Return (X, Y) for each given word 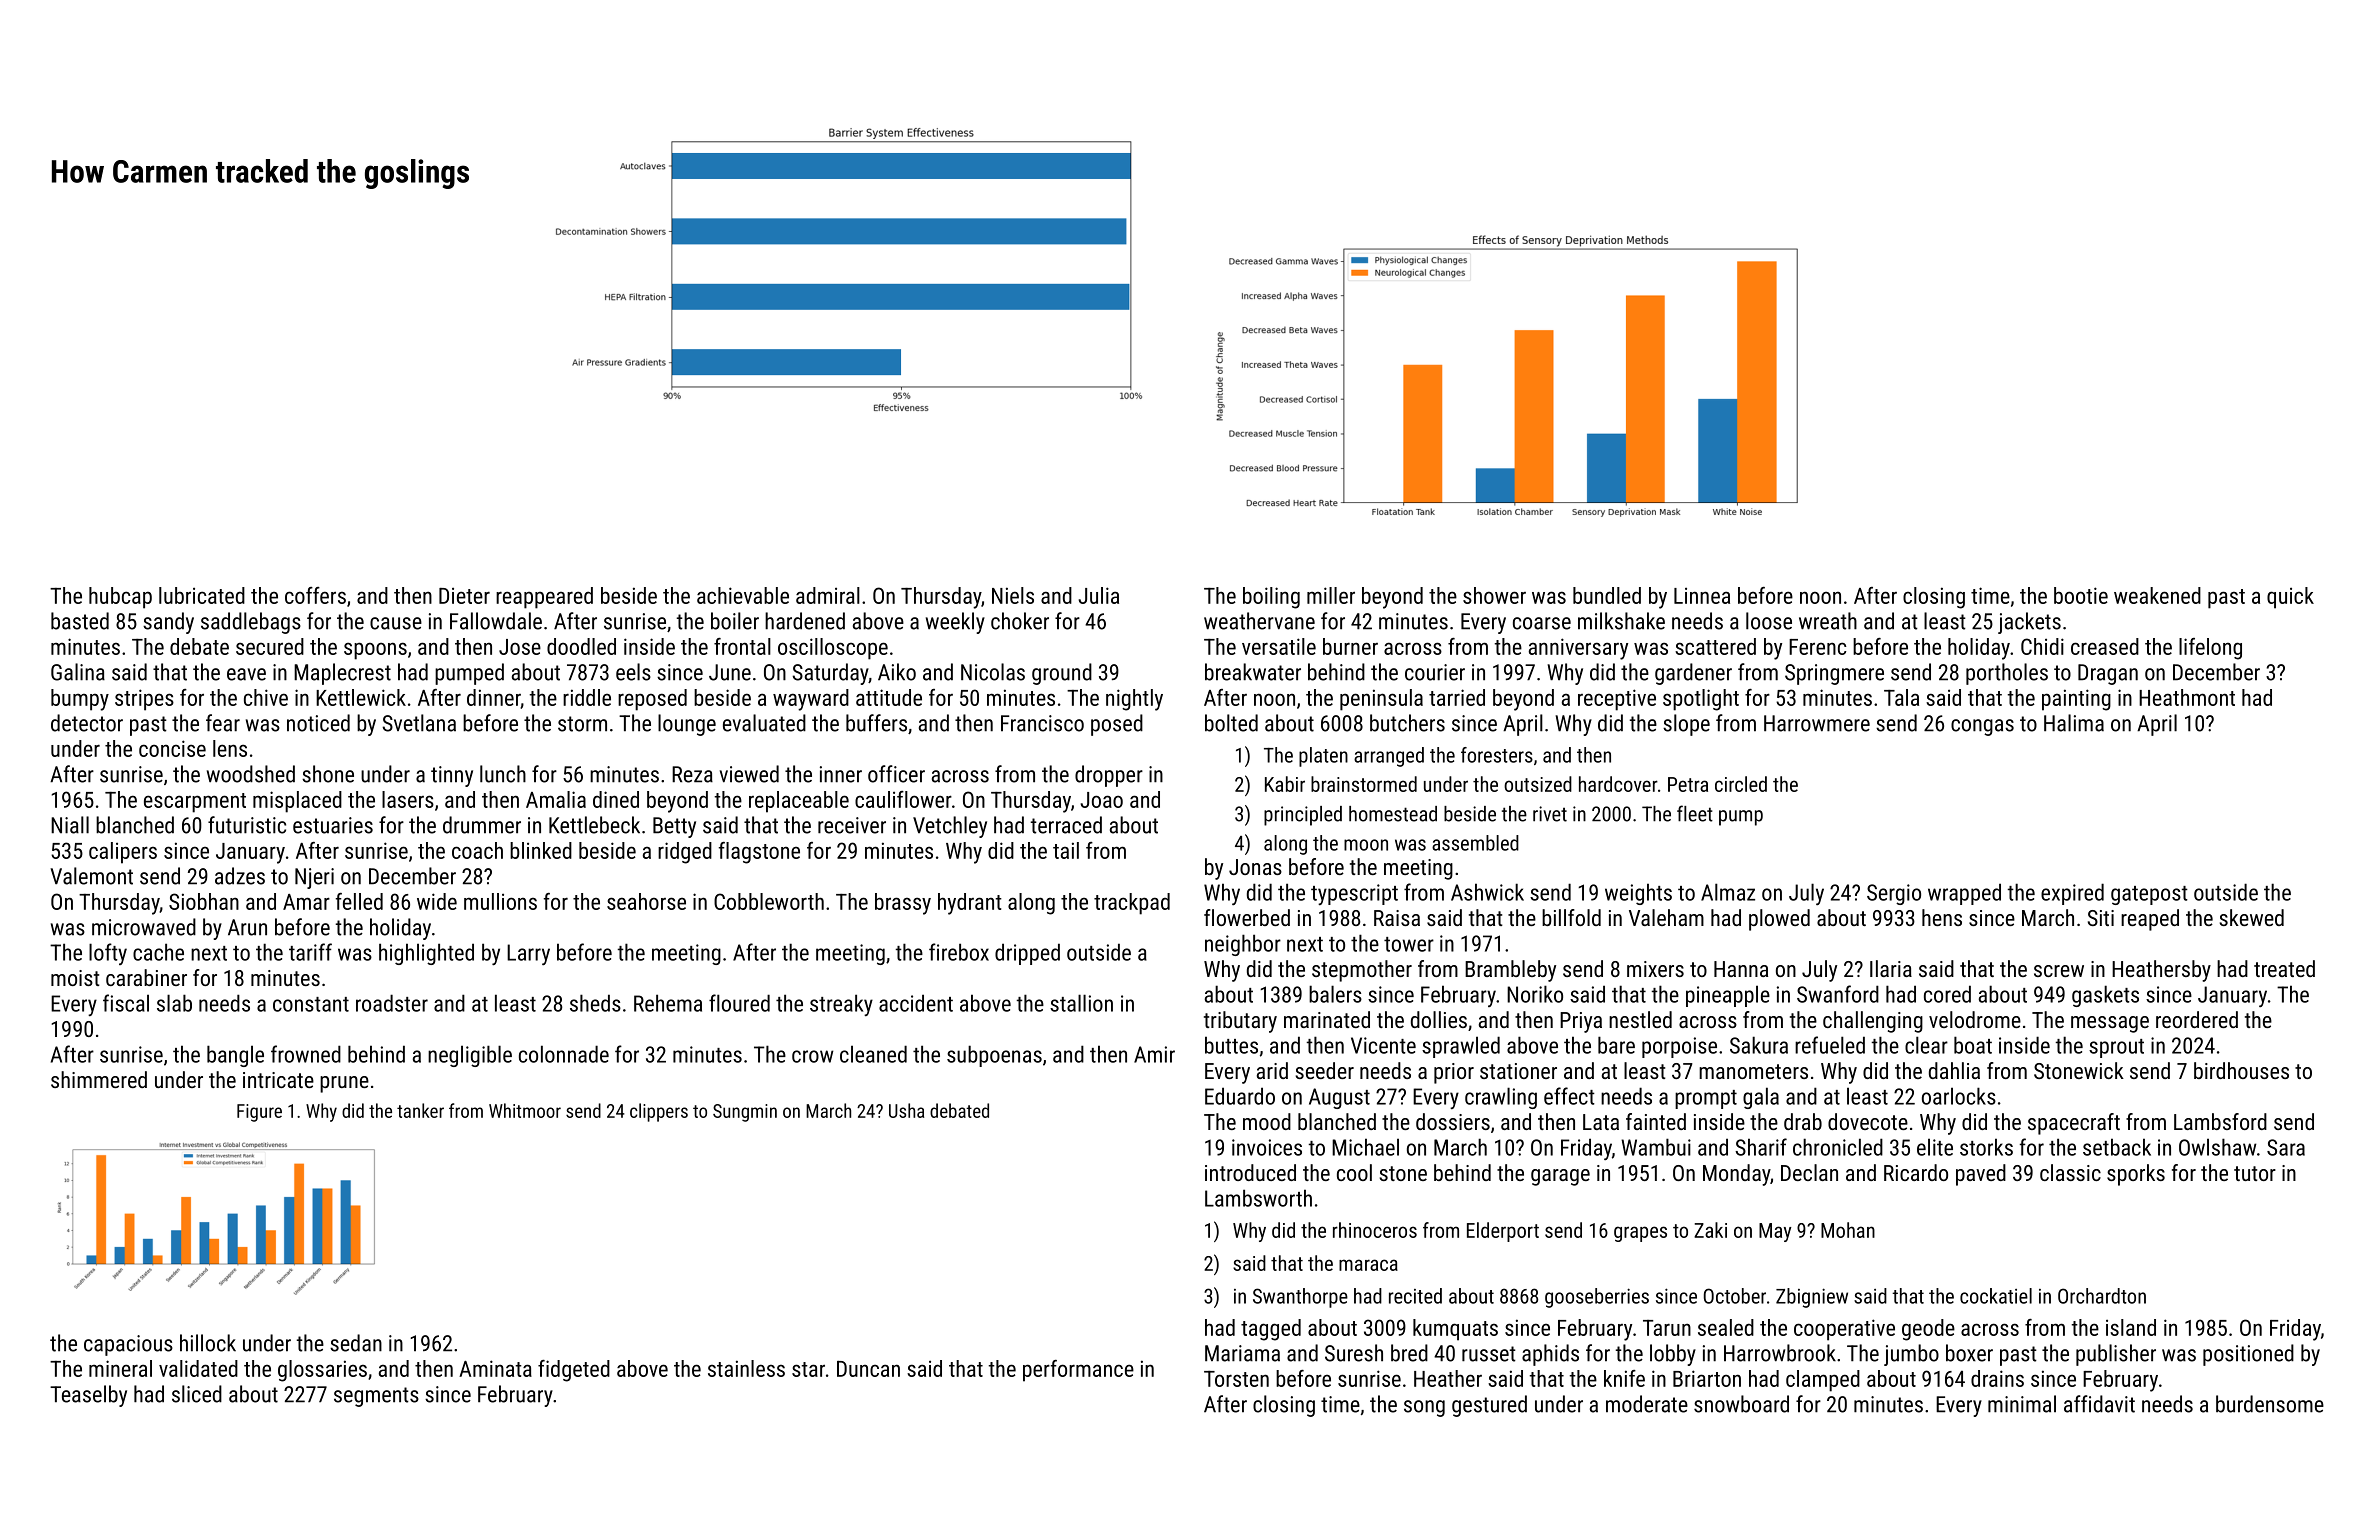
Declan (1809, 1172)
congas (1982, 727)
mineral (120, 1368)
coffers (315, 595)
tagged (1271, 1330)
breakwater (1253, 672)
